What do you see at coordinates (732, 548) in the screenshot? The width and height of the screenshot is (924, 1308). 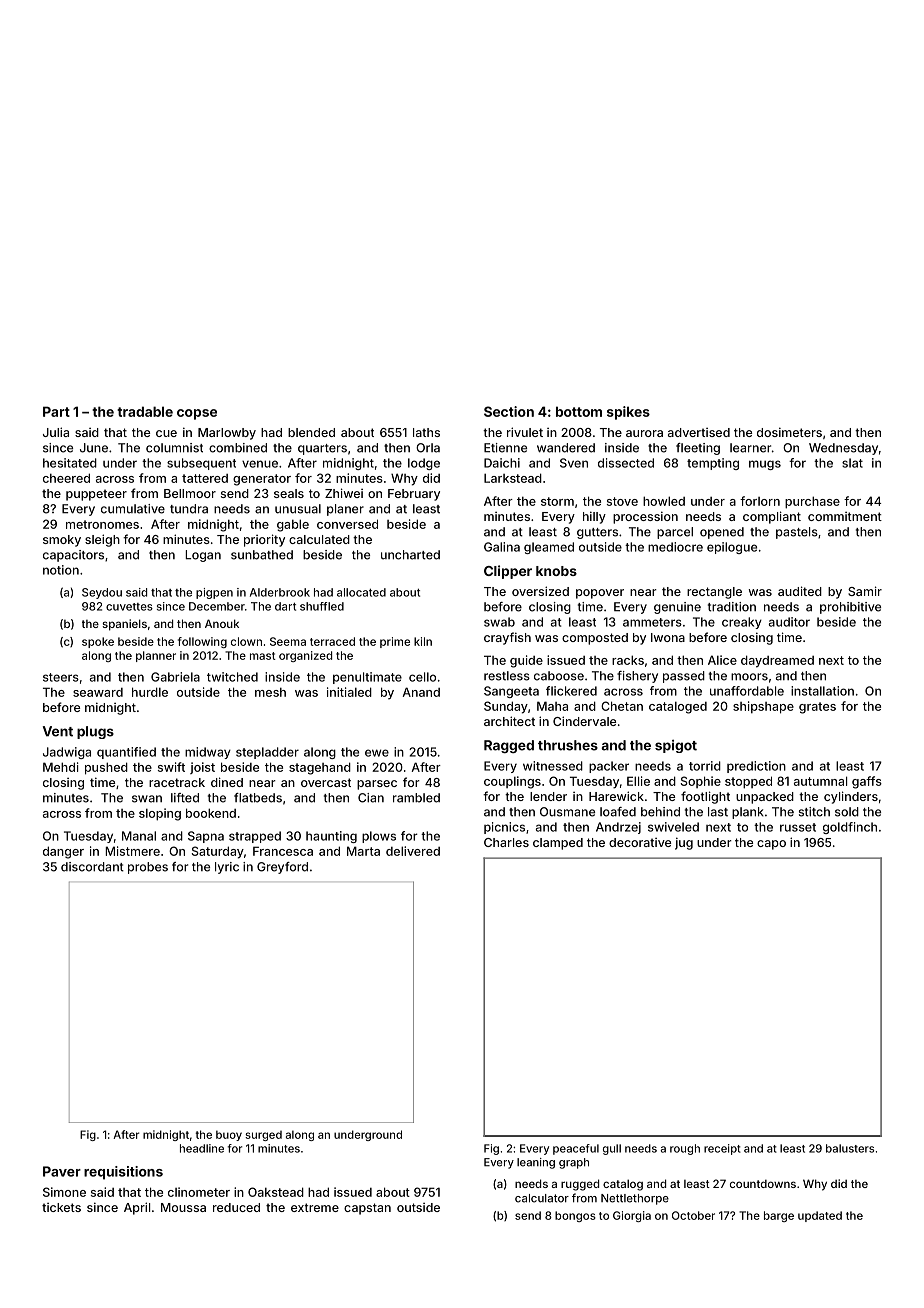 I see `epilogue` at bounding box center [732, 548].
